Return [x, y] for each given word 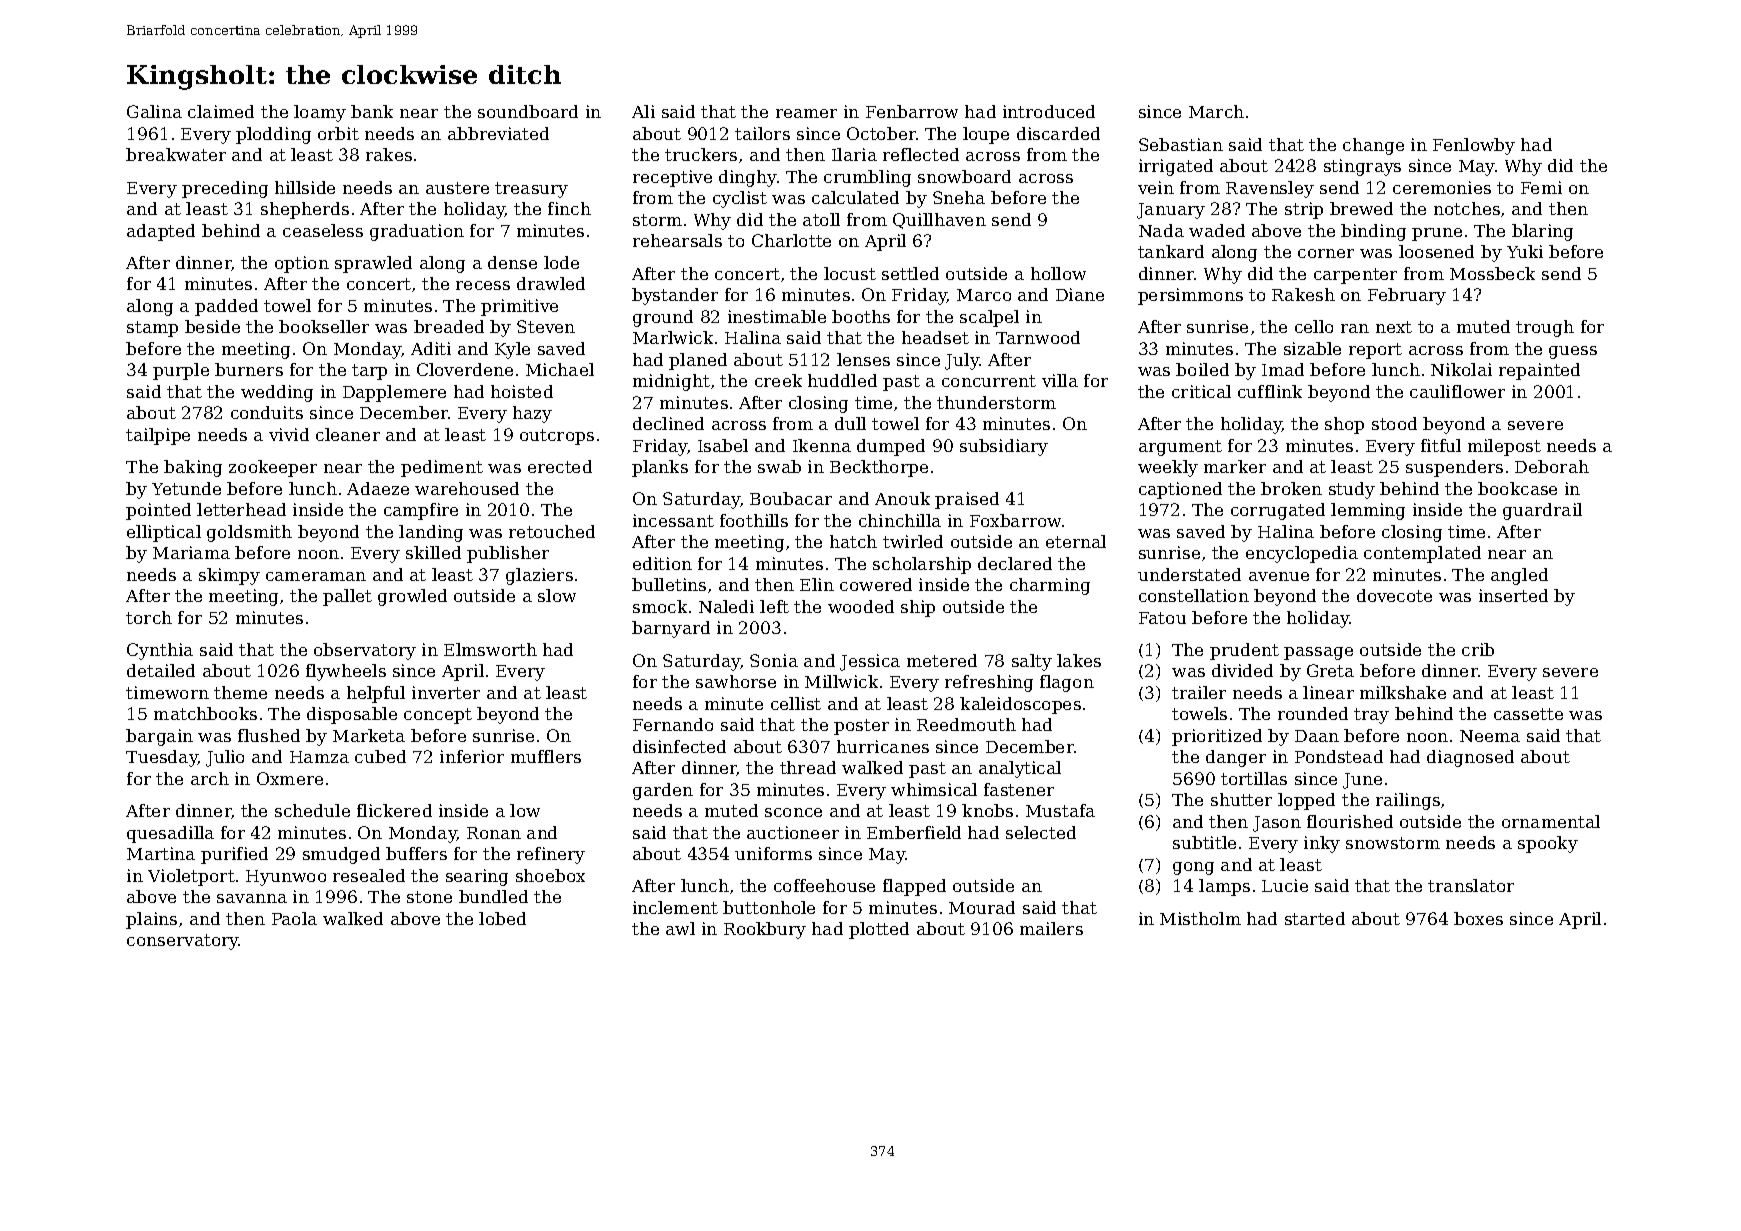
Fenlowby [1474, 146]
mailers [1051, 928]
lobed [502, 918]
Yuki [1525, 251]
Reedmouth [966, 724]
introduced [1049, 111]
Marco [984, 295]
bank [372, 111]
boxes [1478, 918]
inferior [472, 756]
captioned [1180, 490]
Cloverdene [465, 369]
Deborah [1552, 466]
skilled [433, 552]
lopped [1306, 801]
